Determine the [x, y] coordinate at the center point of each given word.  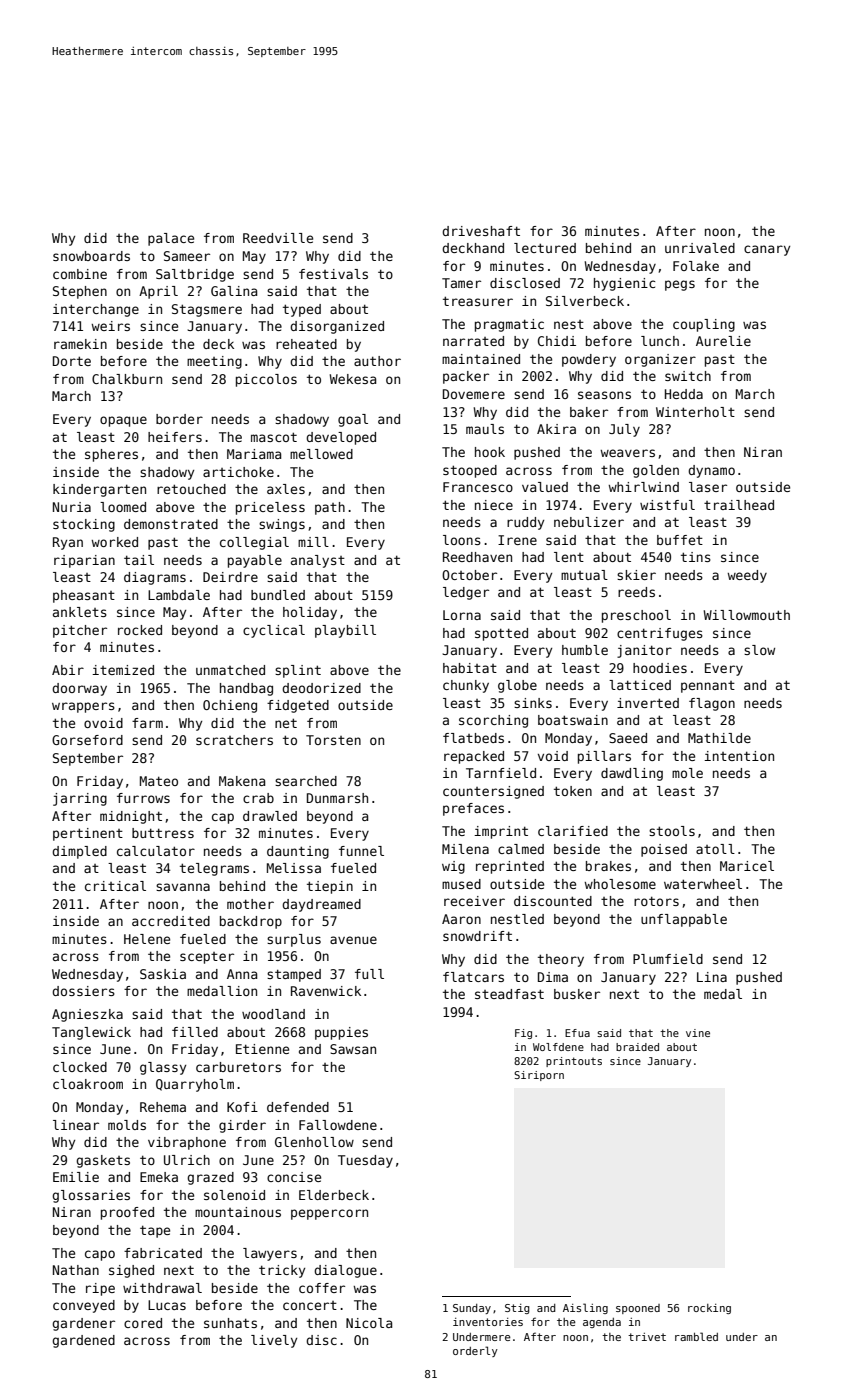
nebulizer [589, 522]
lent [569, 557]
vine [698, 1033]
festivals [333, 274]
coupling [704, 325]
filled [195, 1032]
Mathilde [719, 738]
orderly [475, 1351]
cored [143, 1323]
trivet [647, 1337]
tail [139, 560]
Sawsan [353, 1049]
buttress [163, 833]
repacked [474, 757]
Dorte [72, 361]
